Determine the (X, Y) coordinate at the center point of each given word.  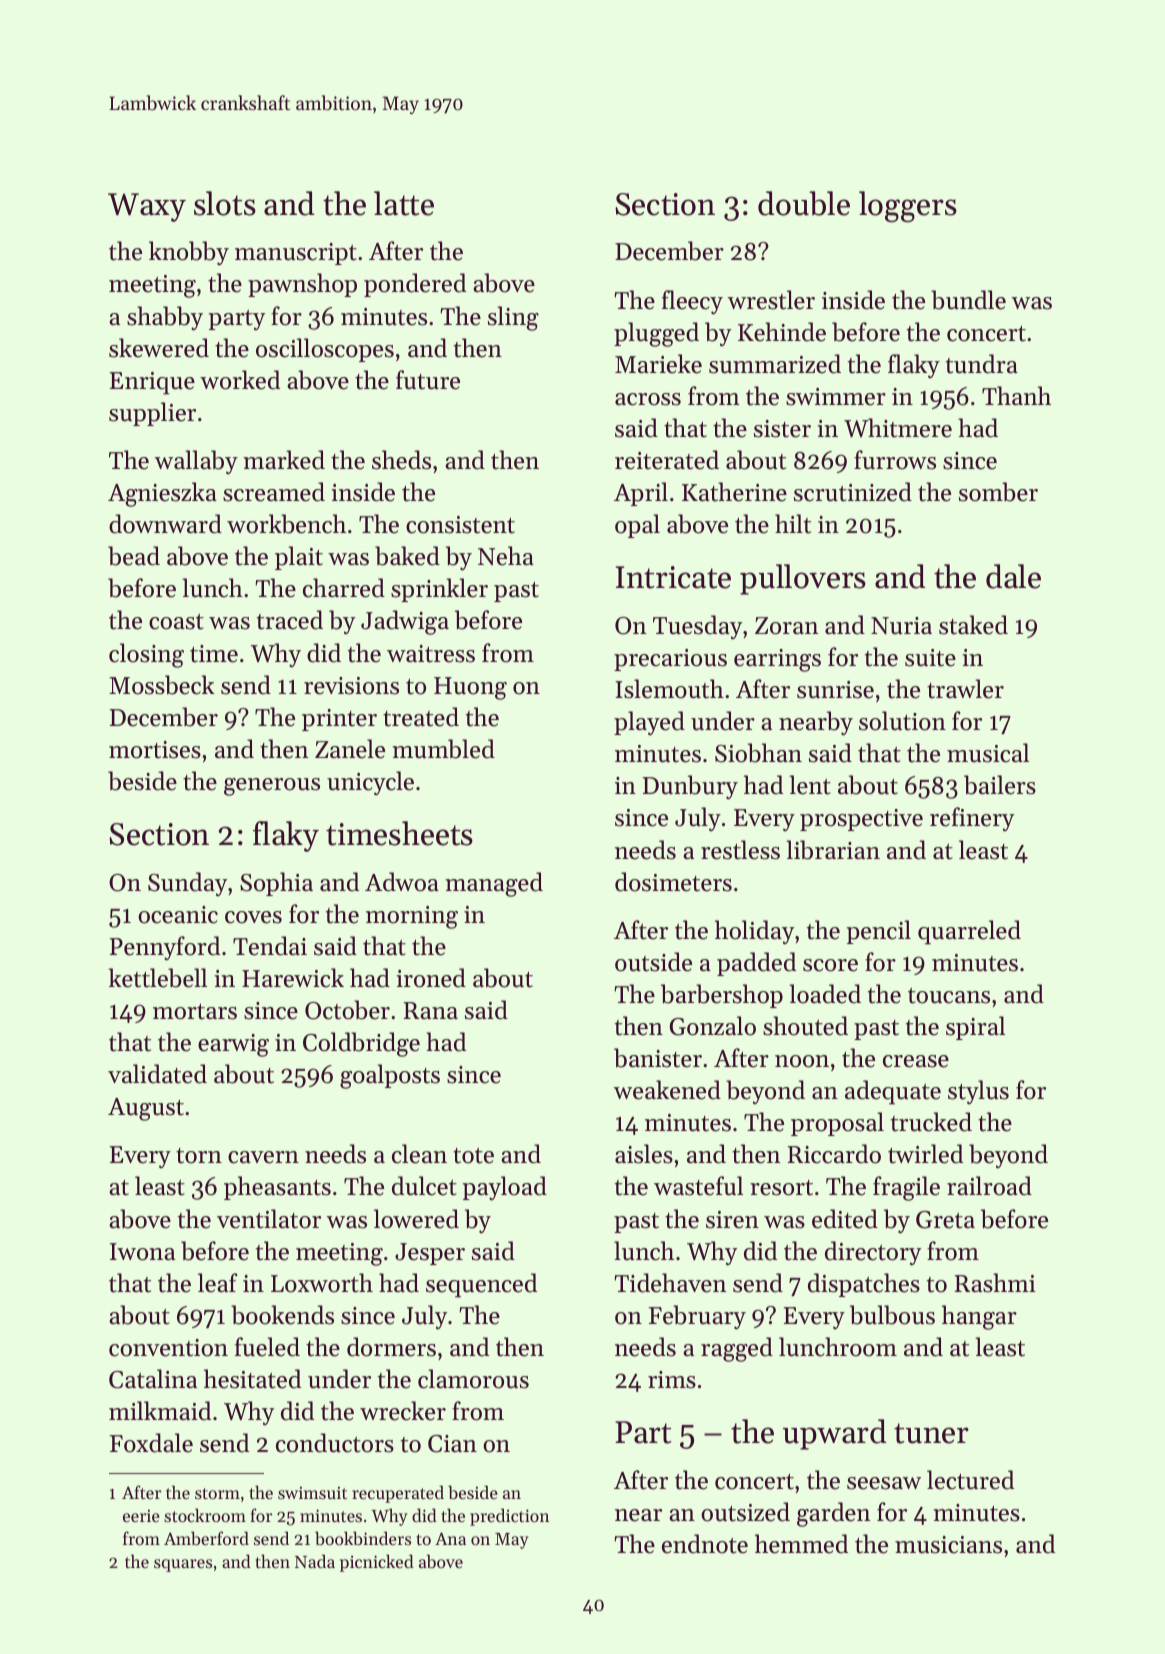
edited (845, 1219)
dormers (391, 1347)
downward (165, 524)
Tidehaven (670, 1283)
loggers (908, 207)
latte (404, 203)
